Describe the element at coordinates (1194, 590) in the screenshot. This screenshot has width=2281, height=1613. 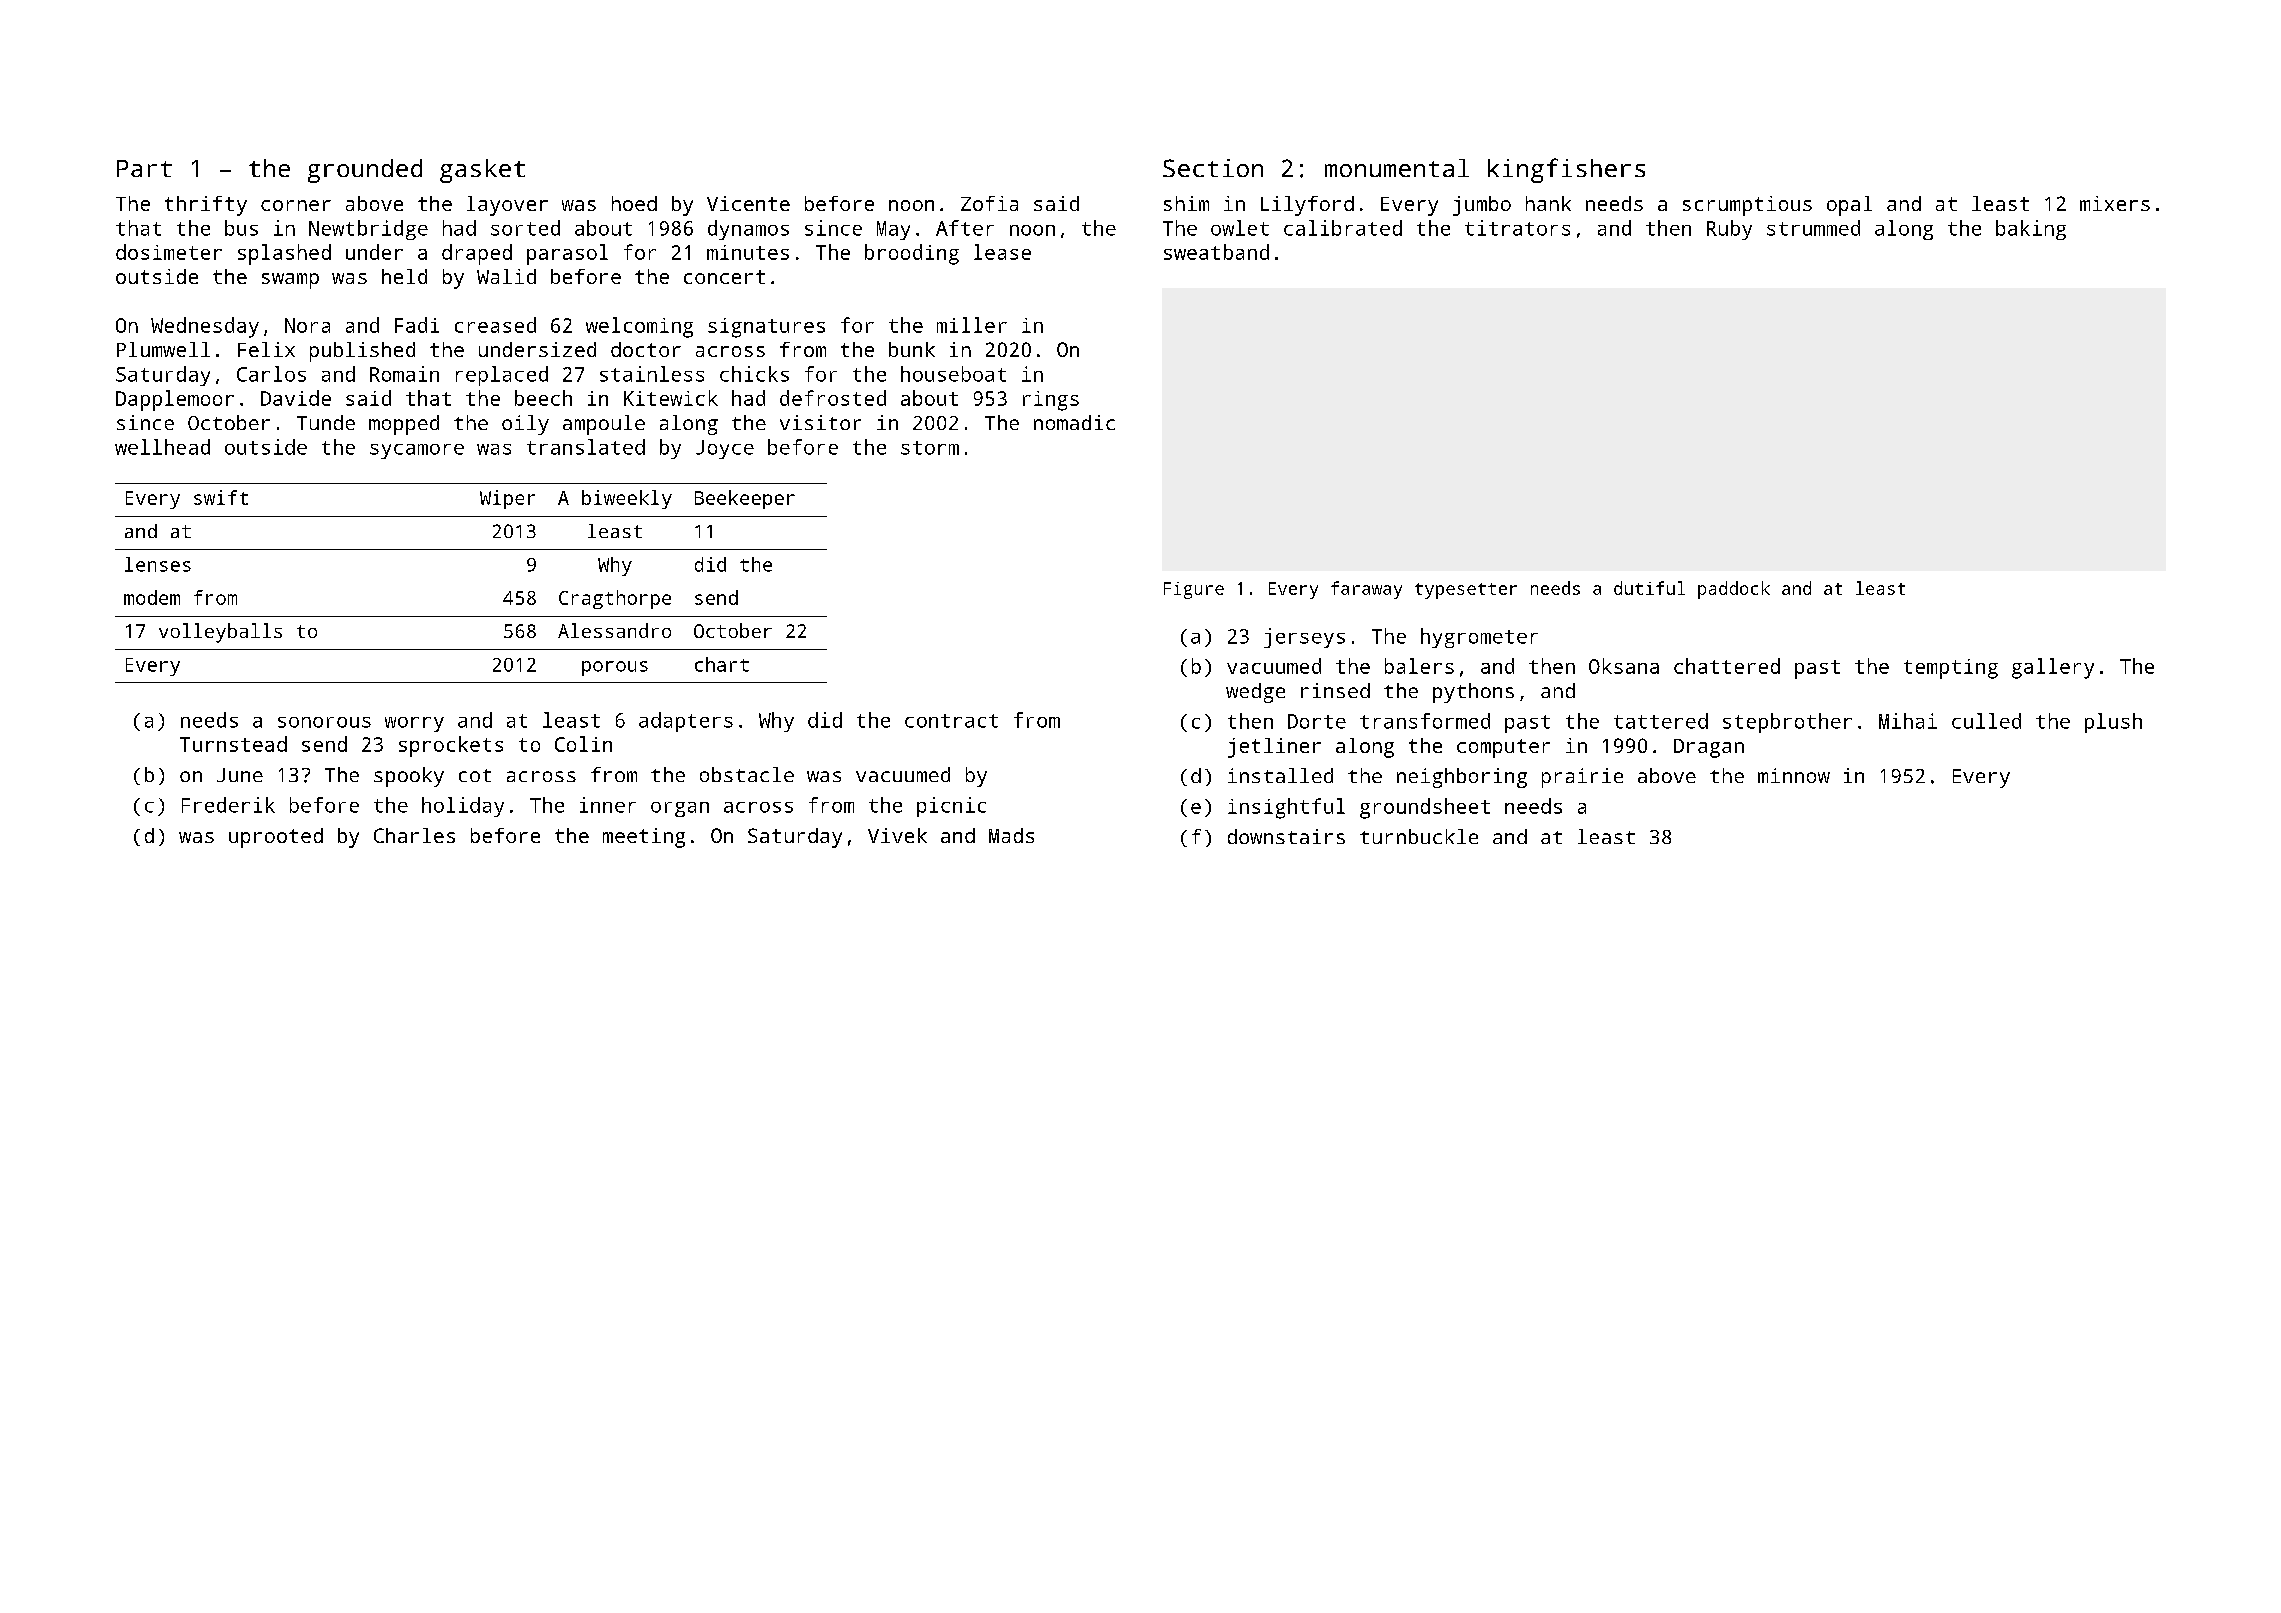
I see `Figure` at that location.
